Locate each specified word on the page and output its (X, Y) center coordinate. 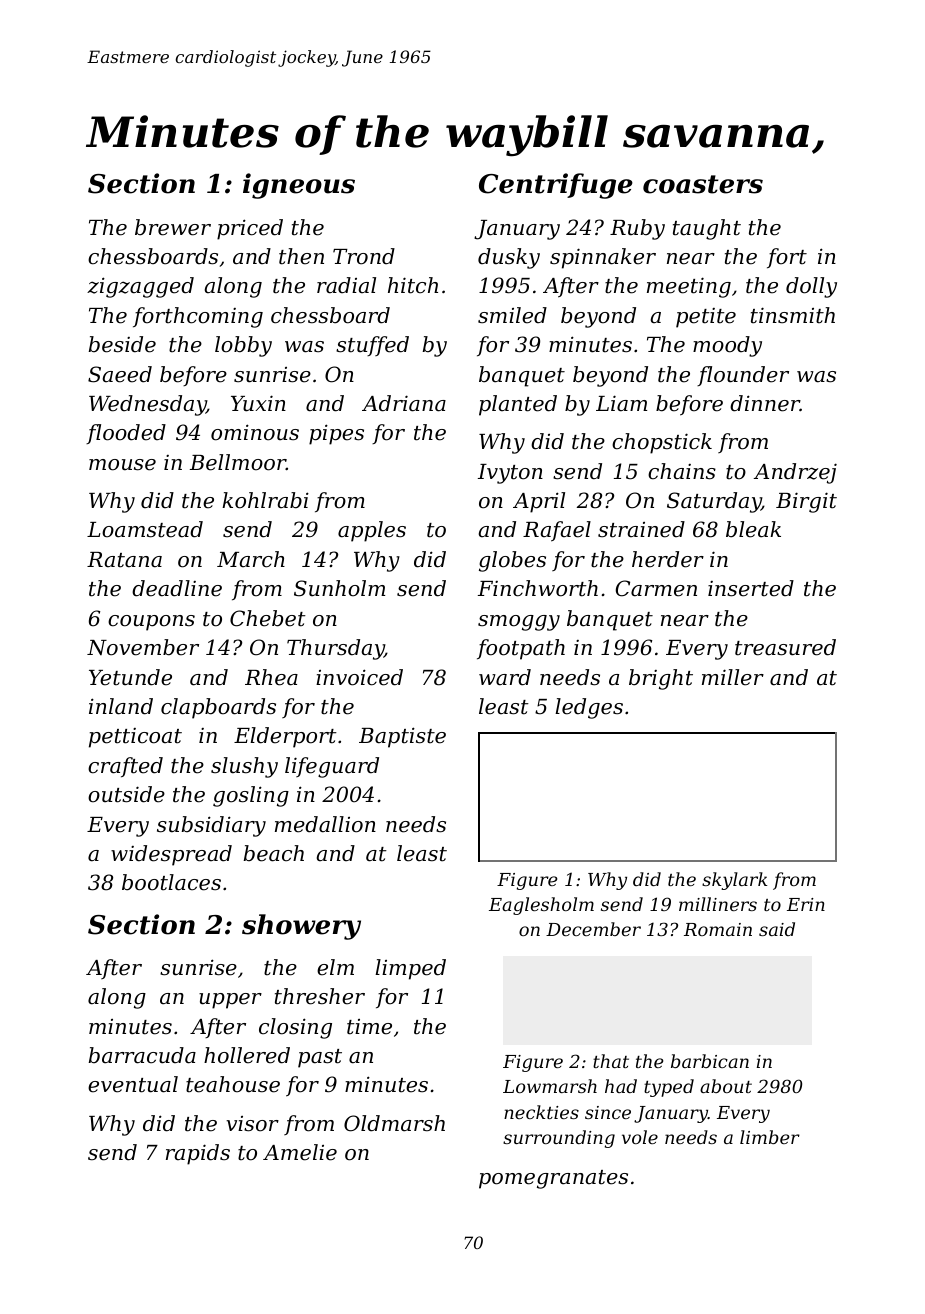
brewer (173, 227)
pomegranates (553, 1179)
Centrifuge (556, 186)
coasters (703, 184)
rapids (198, 1154)
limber (770, 1137)
